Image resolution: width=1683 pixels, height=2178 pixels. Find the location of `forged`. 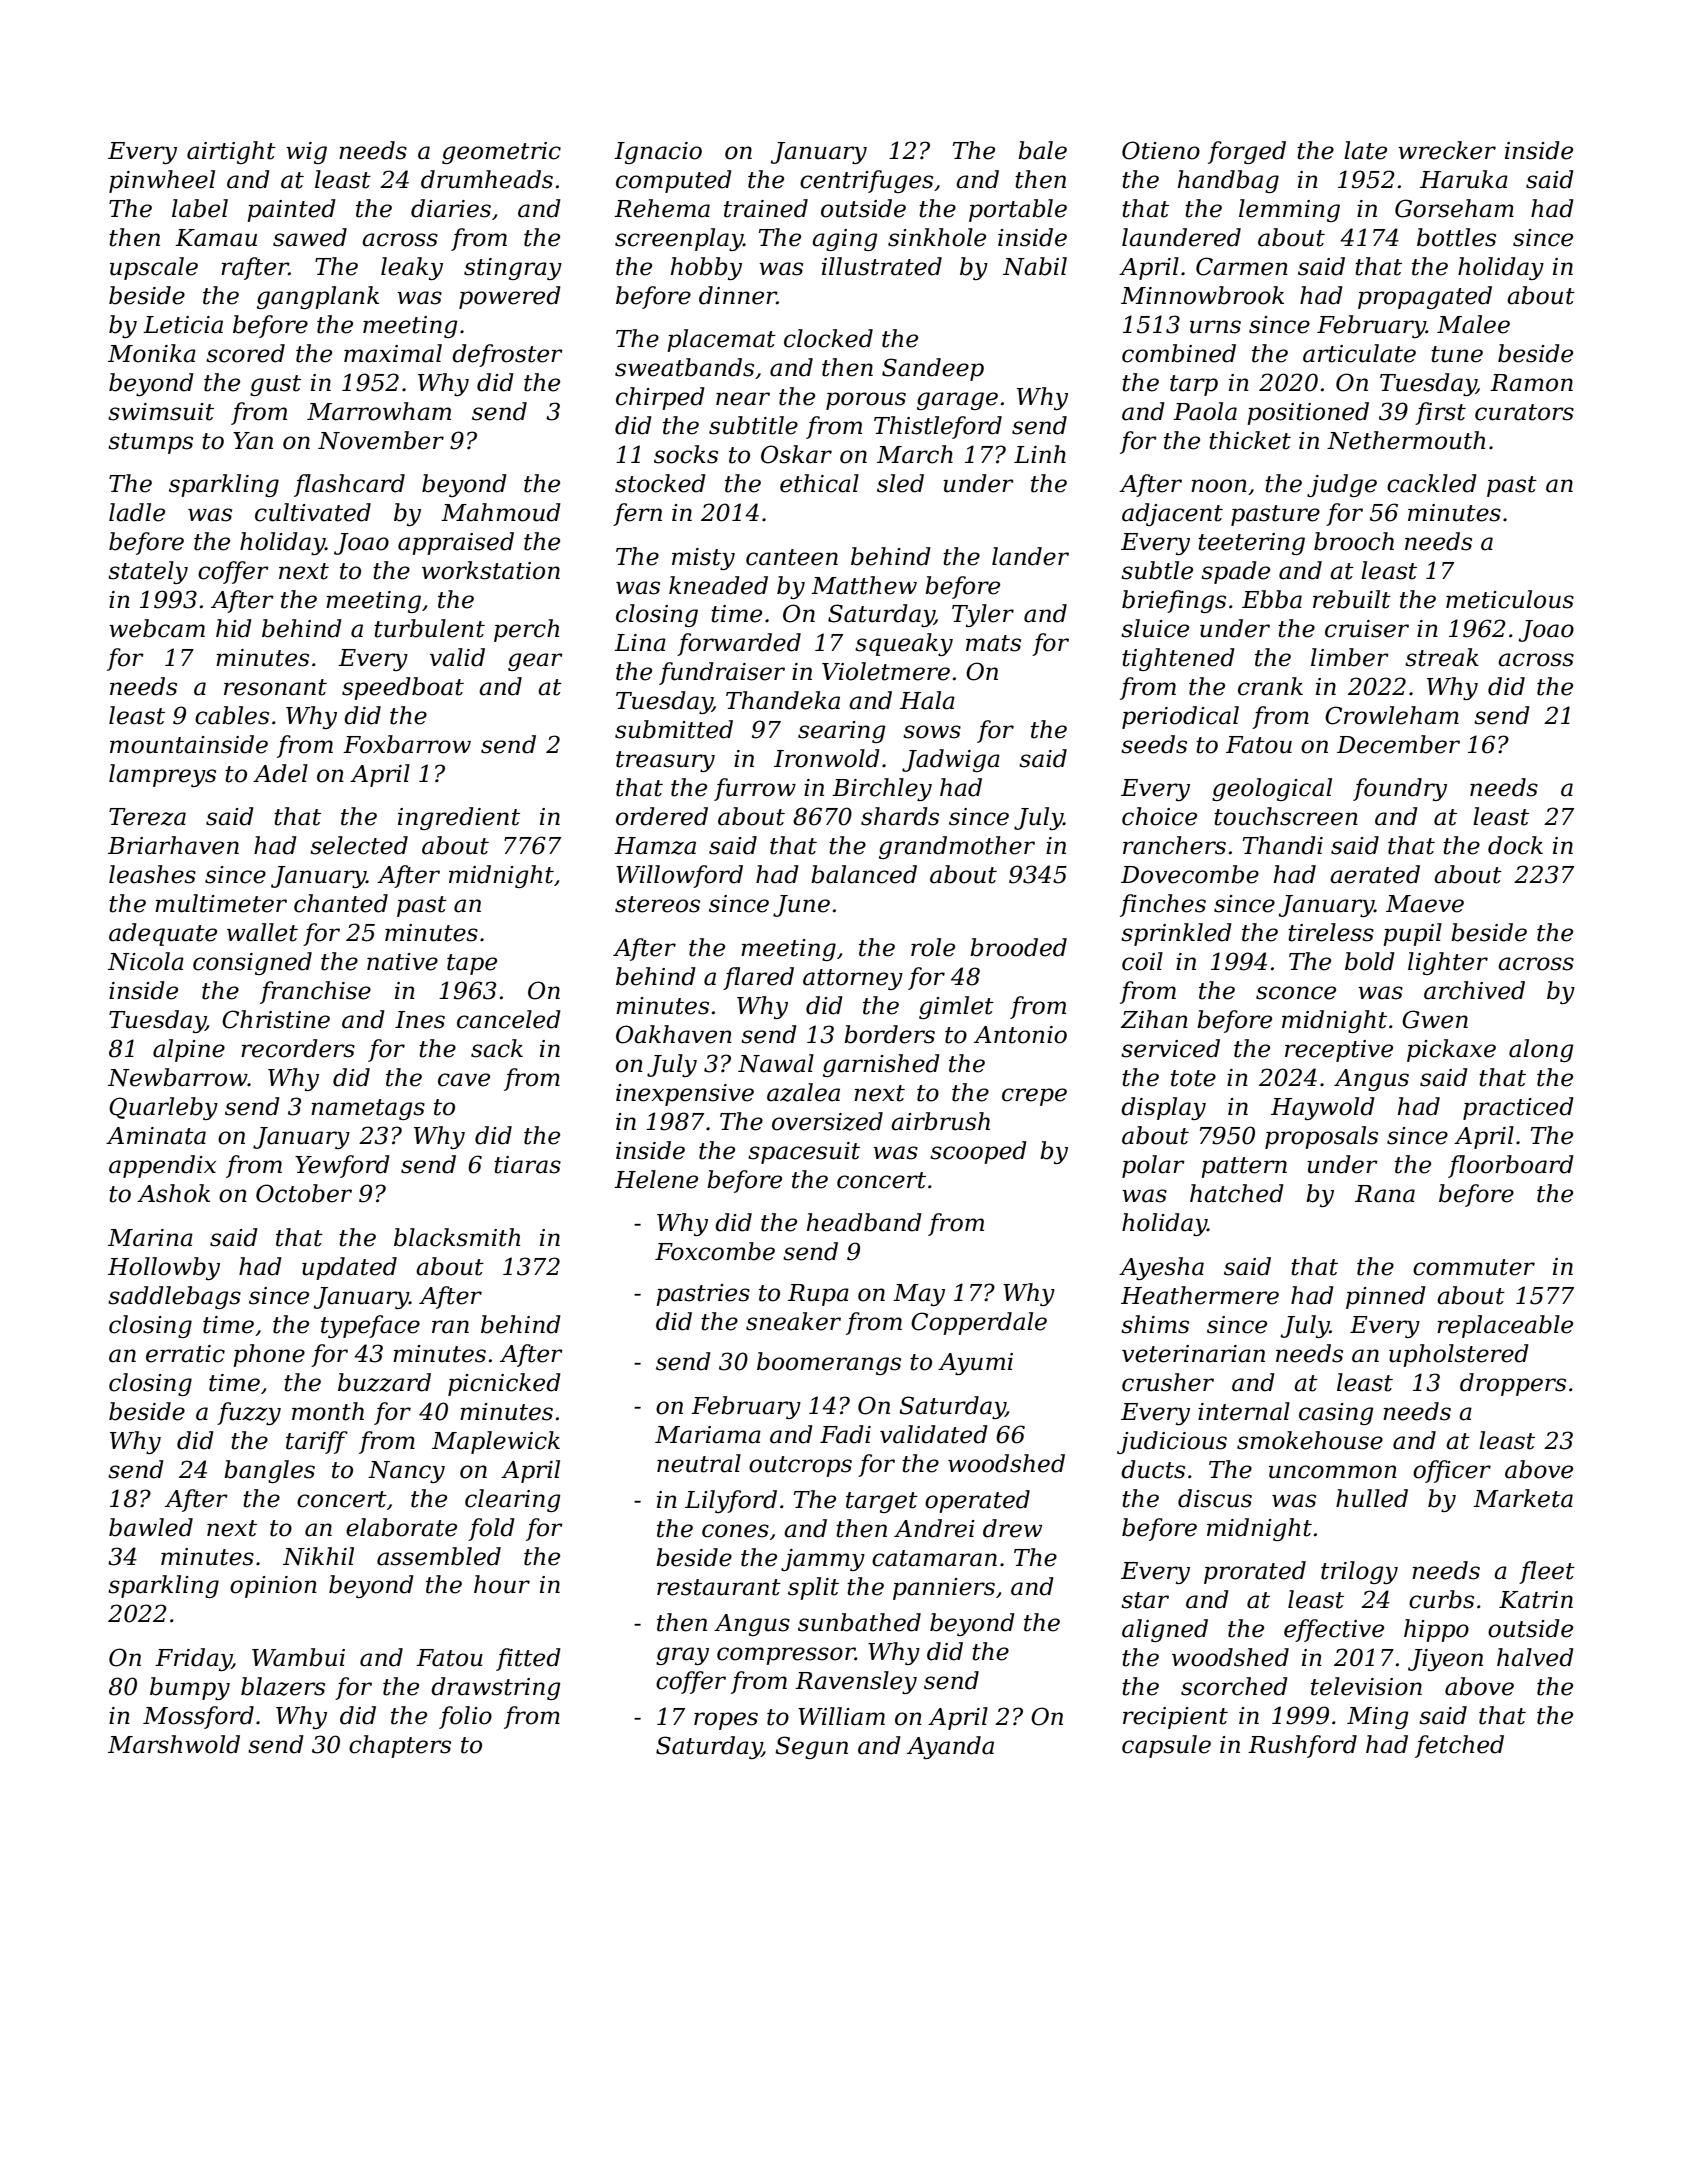

forged is located at coordinates (1247, 152).
